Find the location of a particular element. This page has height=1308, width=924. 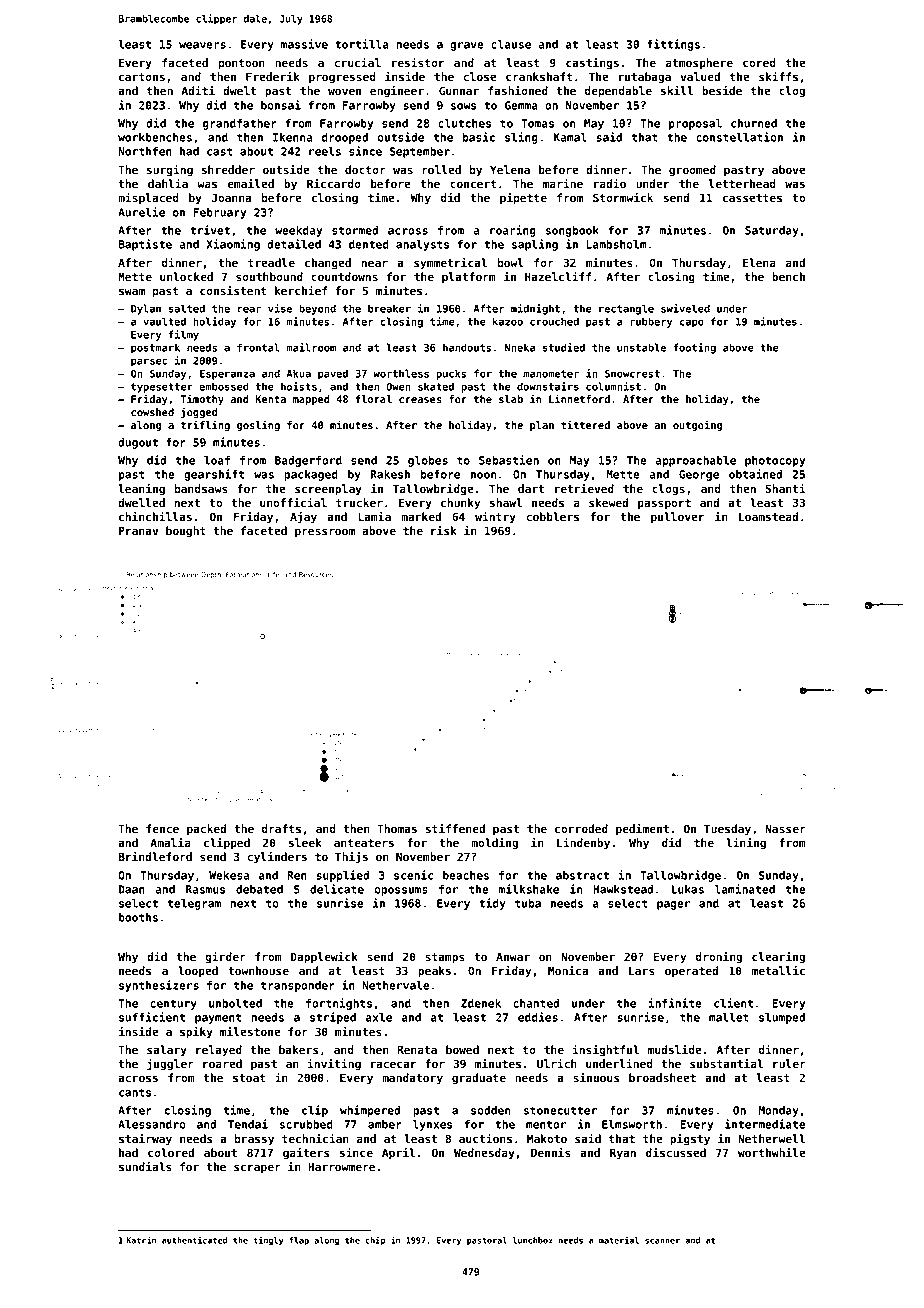

relayed is located at coordinates (219, 1051).
